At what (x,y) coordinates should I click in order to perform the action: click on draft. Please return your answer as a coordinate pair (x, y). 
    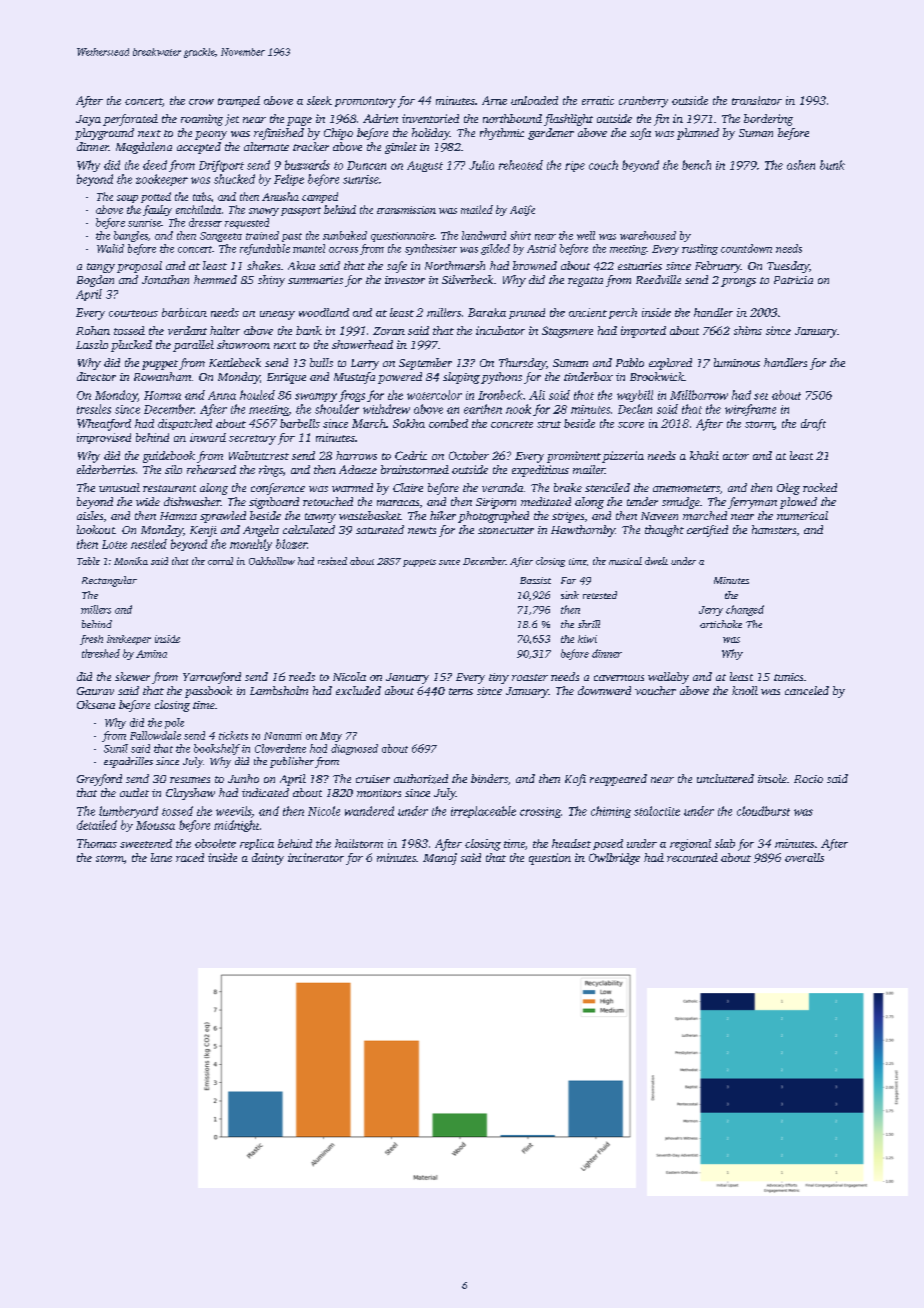
    Looking at the image, I should click on (813, 425).
